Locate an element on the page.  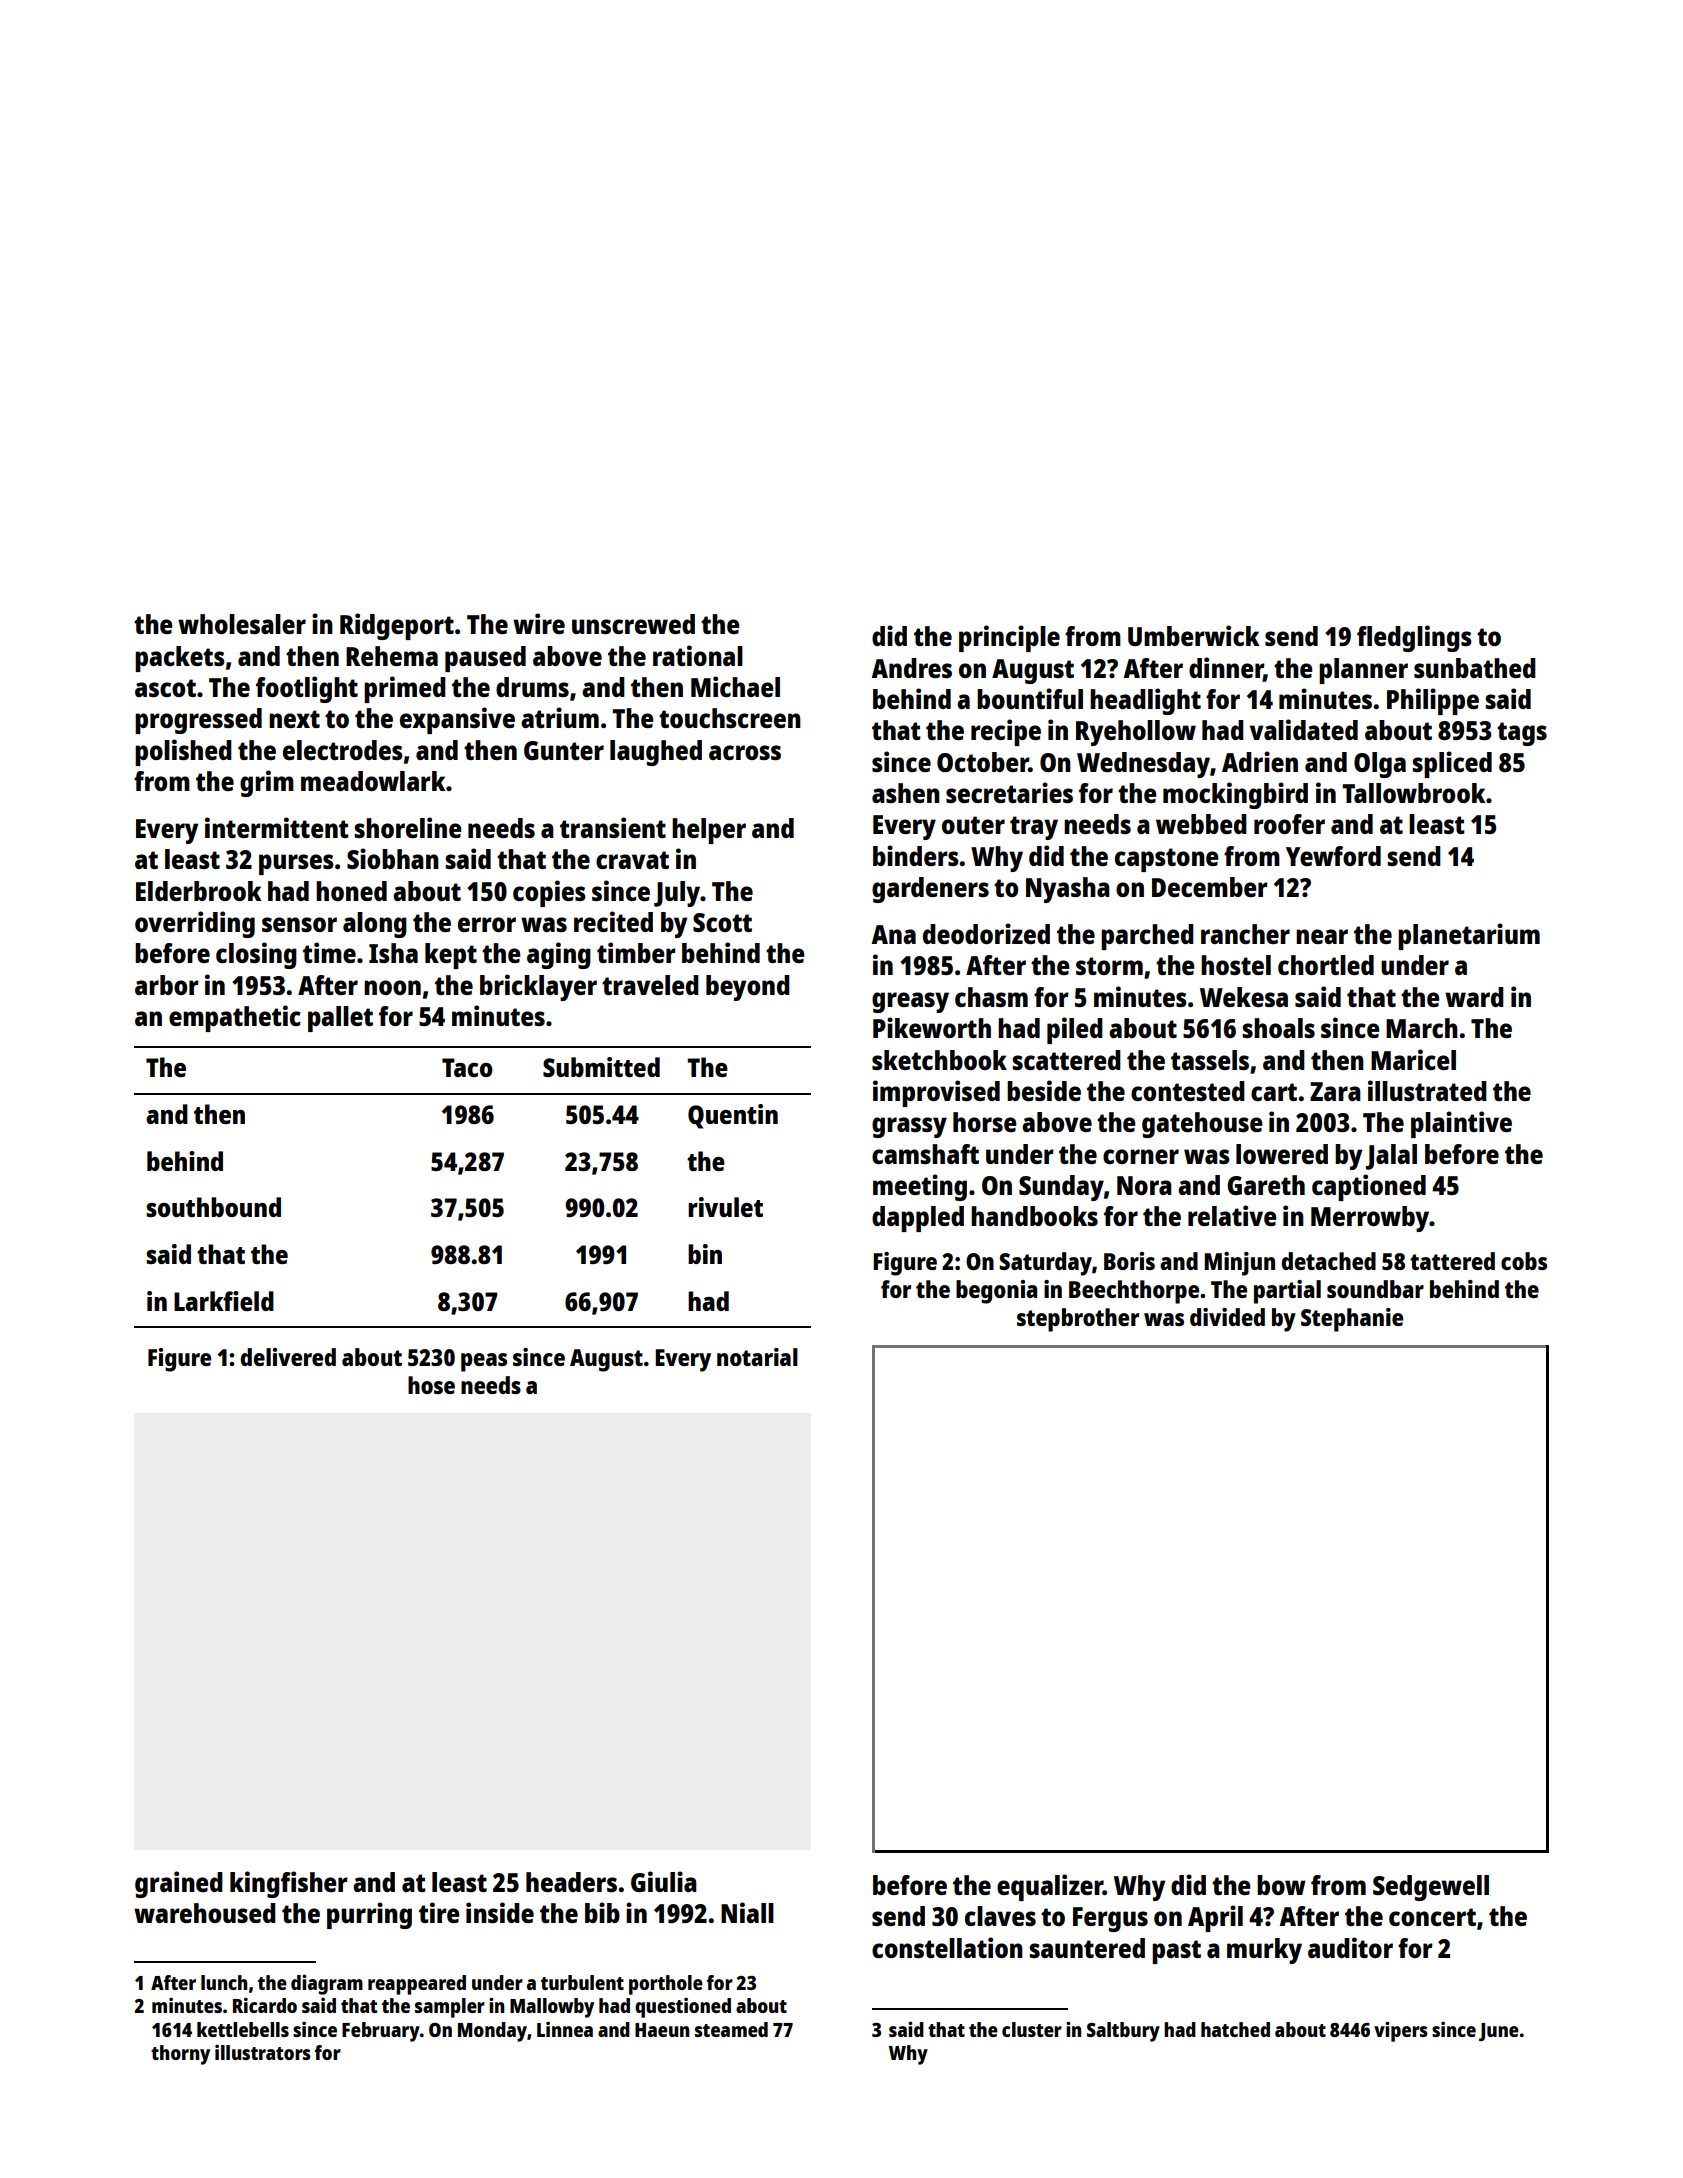
hose is located at coordinates (431, 1385).
